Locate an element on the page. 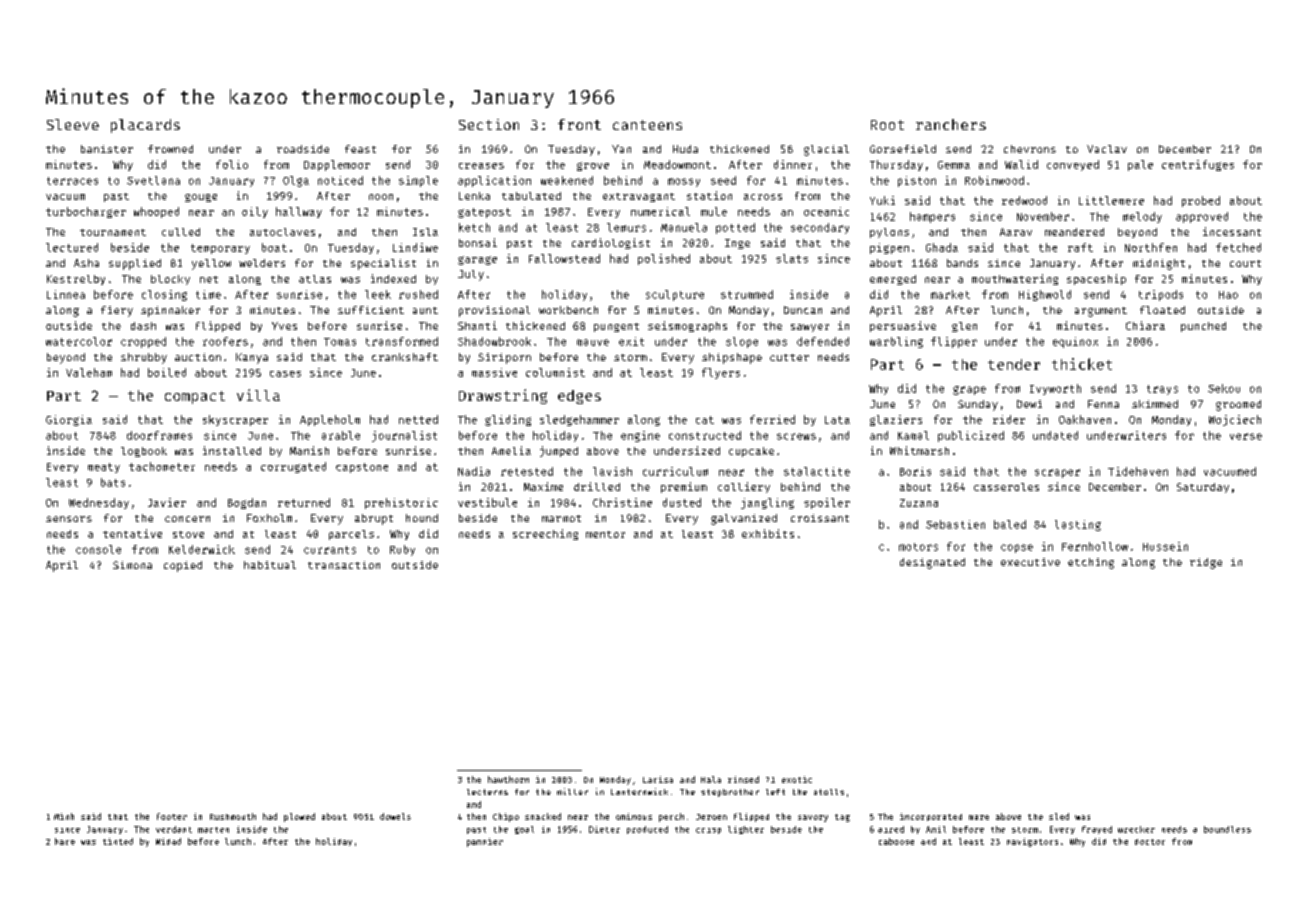 Image resolution: width=1308 pixels, height=924 pixels. Sleeve is located at coordinates (73, 124).
